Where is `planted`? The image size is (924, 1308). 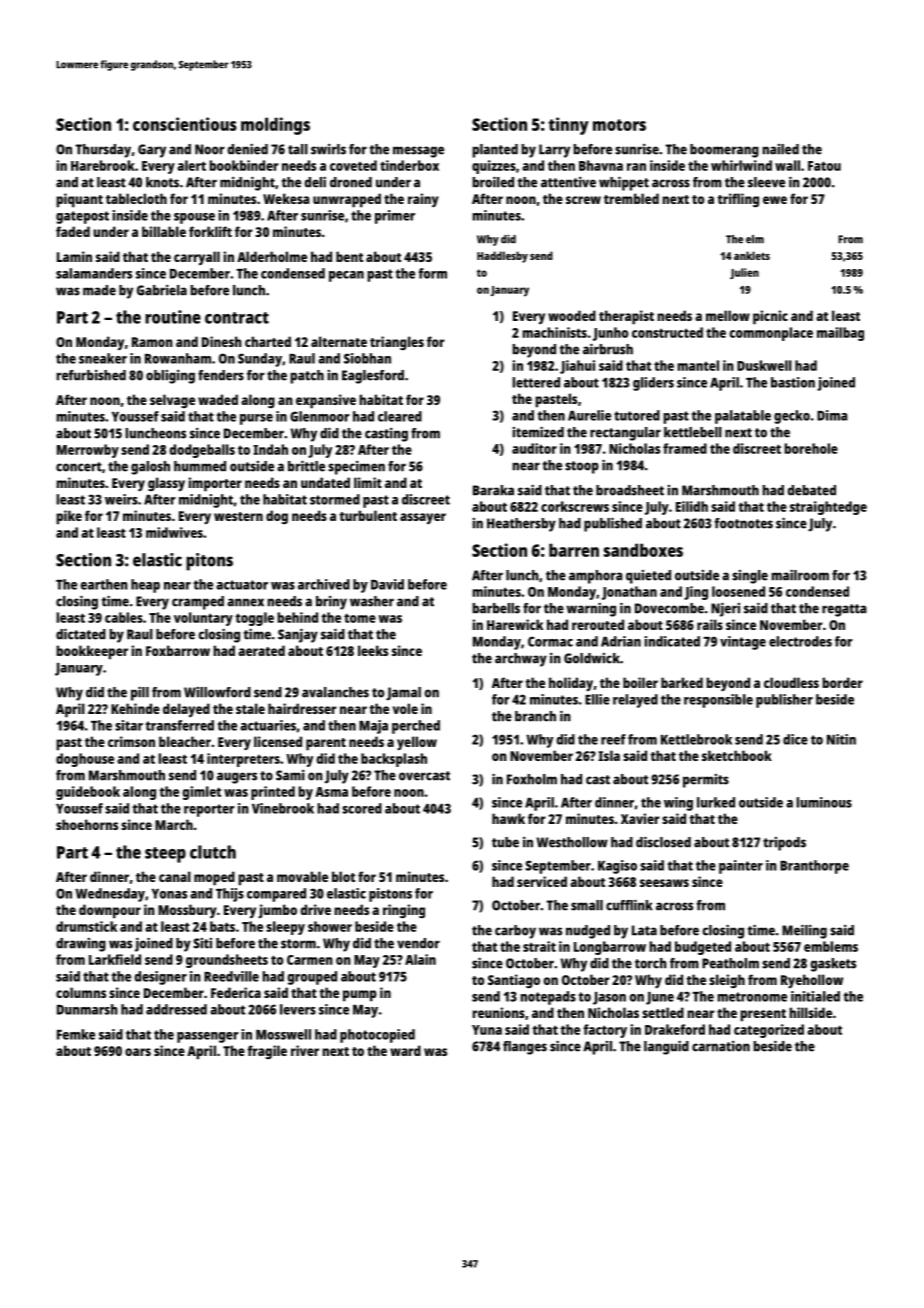 planted is located at coordinates (495, 151).
